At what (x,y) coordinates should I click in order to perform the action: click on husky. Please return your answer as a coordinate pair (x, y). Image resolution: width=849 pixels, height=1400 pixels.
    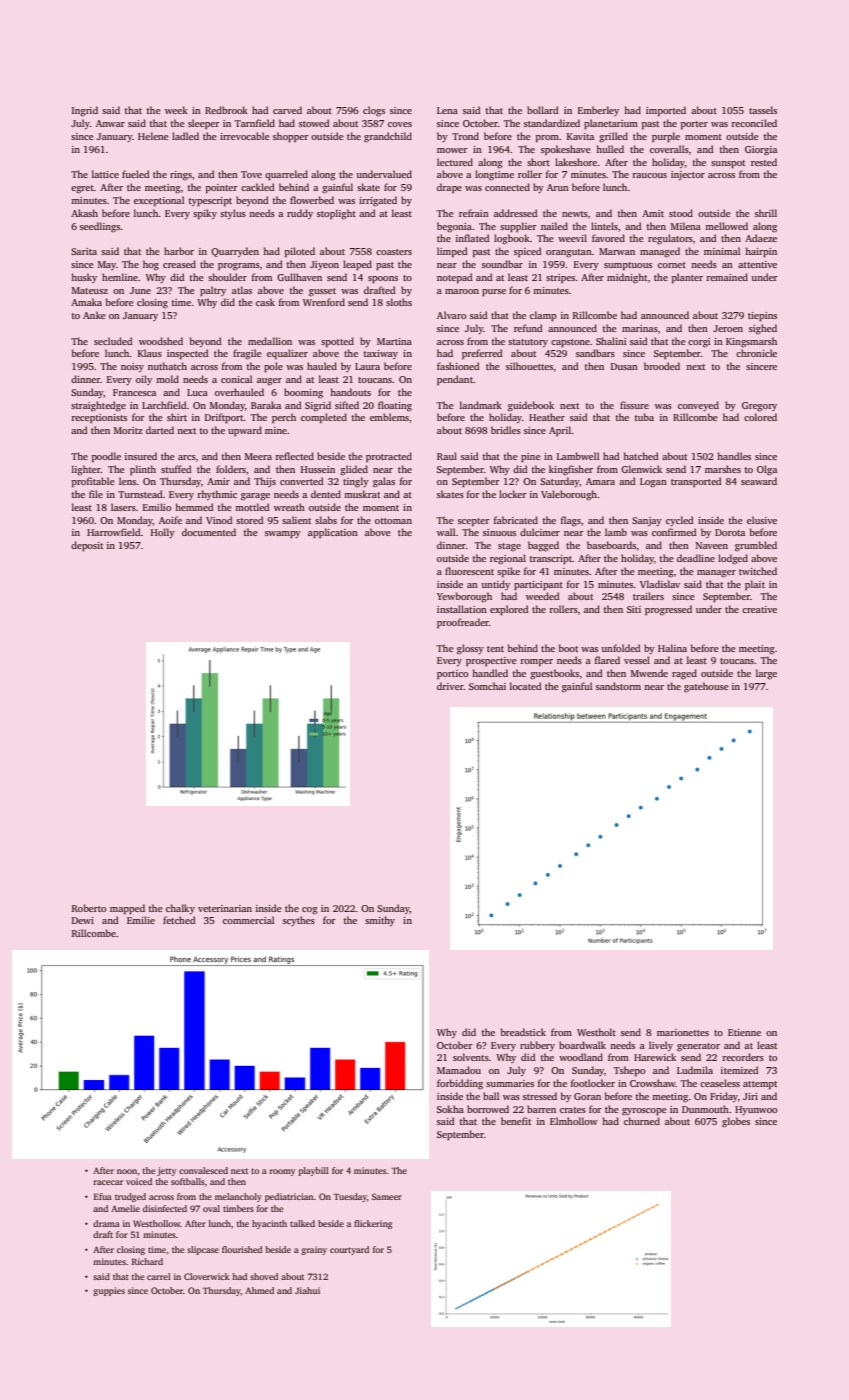
    Looking at the image, I should click on (84, 278).
